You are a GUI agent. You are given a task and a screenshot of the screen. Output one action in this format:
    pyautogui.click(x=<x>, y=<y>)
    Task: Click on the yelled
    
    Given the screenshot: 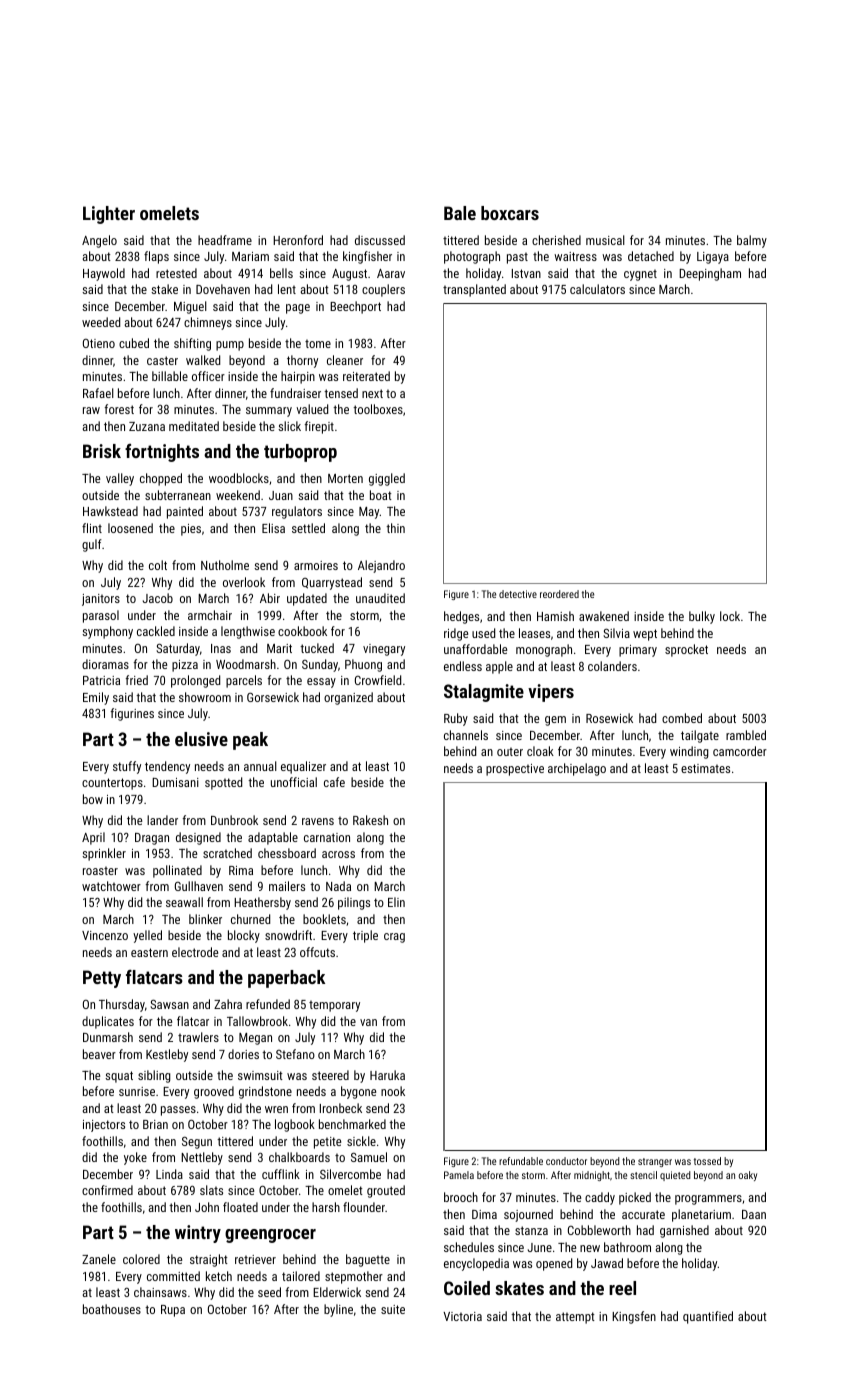 What is the action you would take?
    pyautogui.click(x=147, y=936)
